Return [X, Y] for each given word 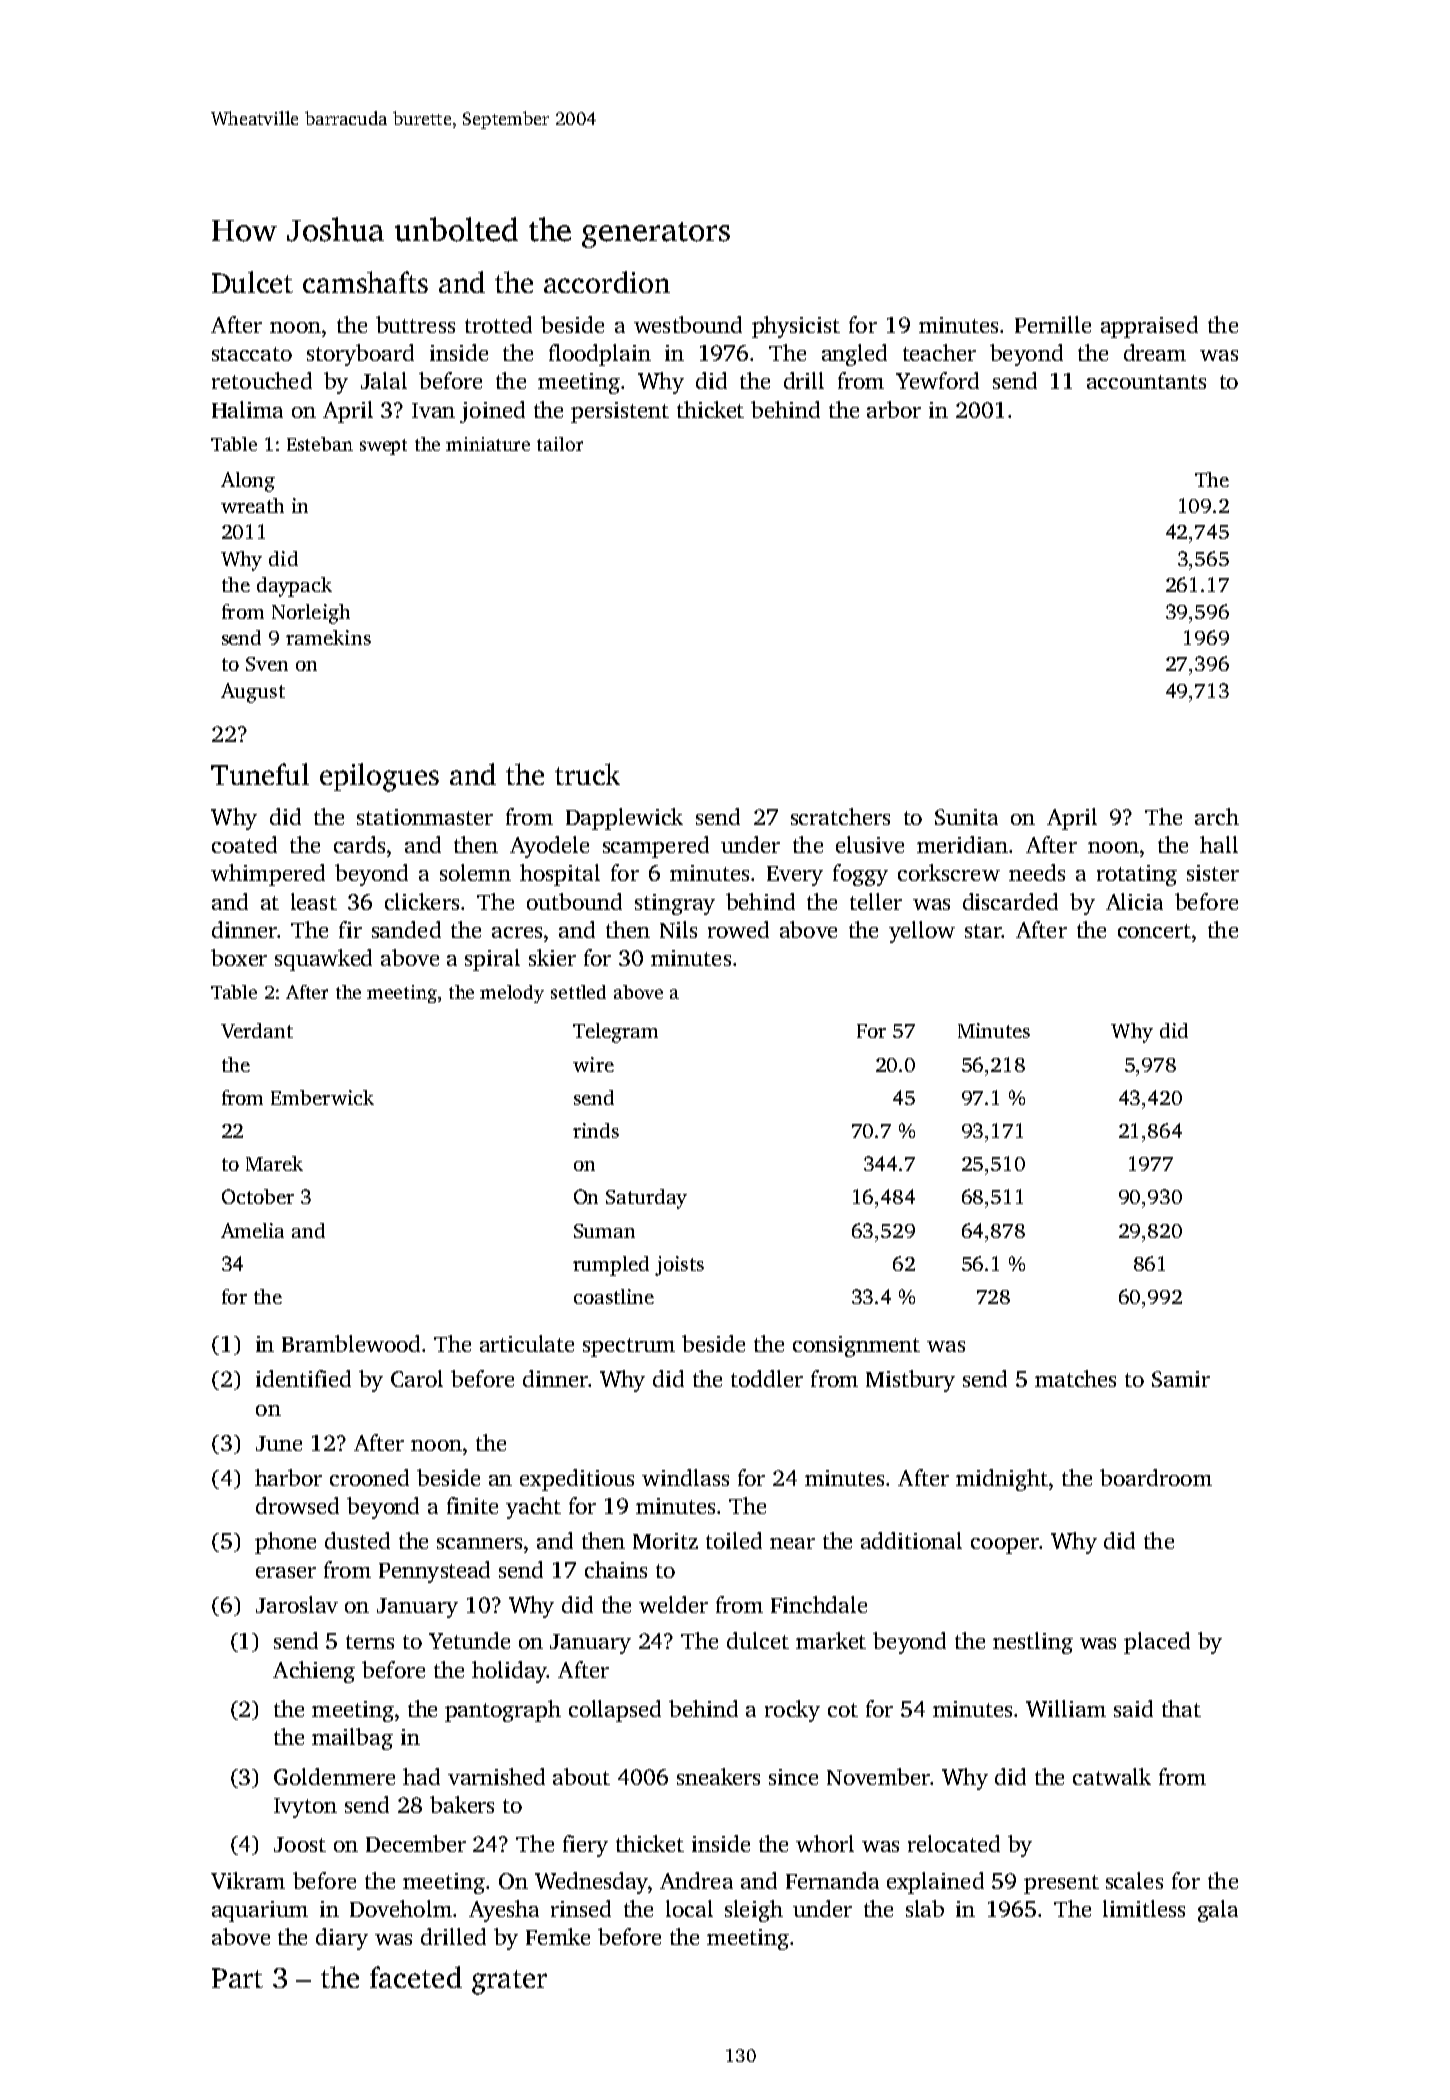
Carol [417, 1378]
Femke [558, 1936]
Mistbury [910, 1381]
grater [509, 1982]
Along [248, 482]
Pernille [1053, 324]
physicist [796, 327]
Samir [1181, 1379]
